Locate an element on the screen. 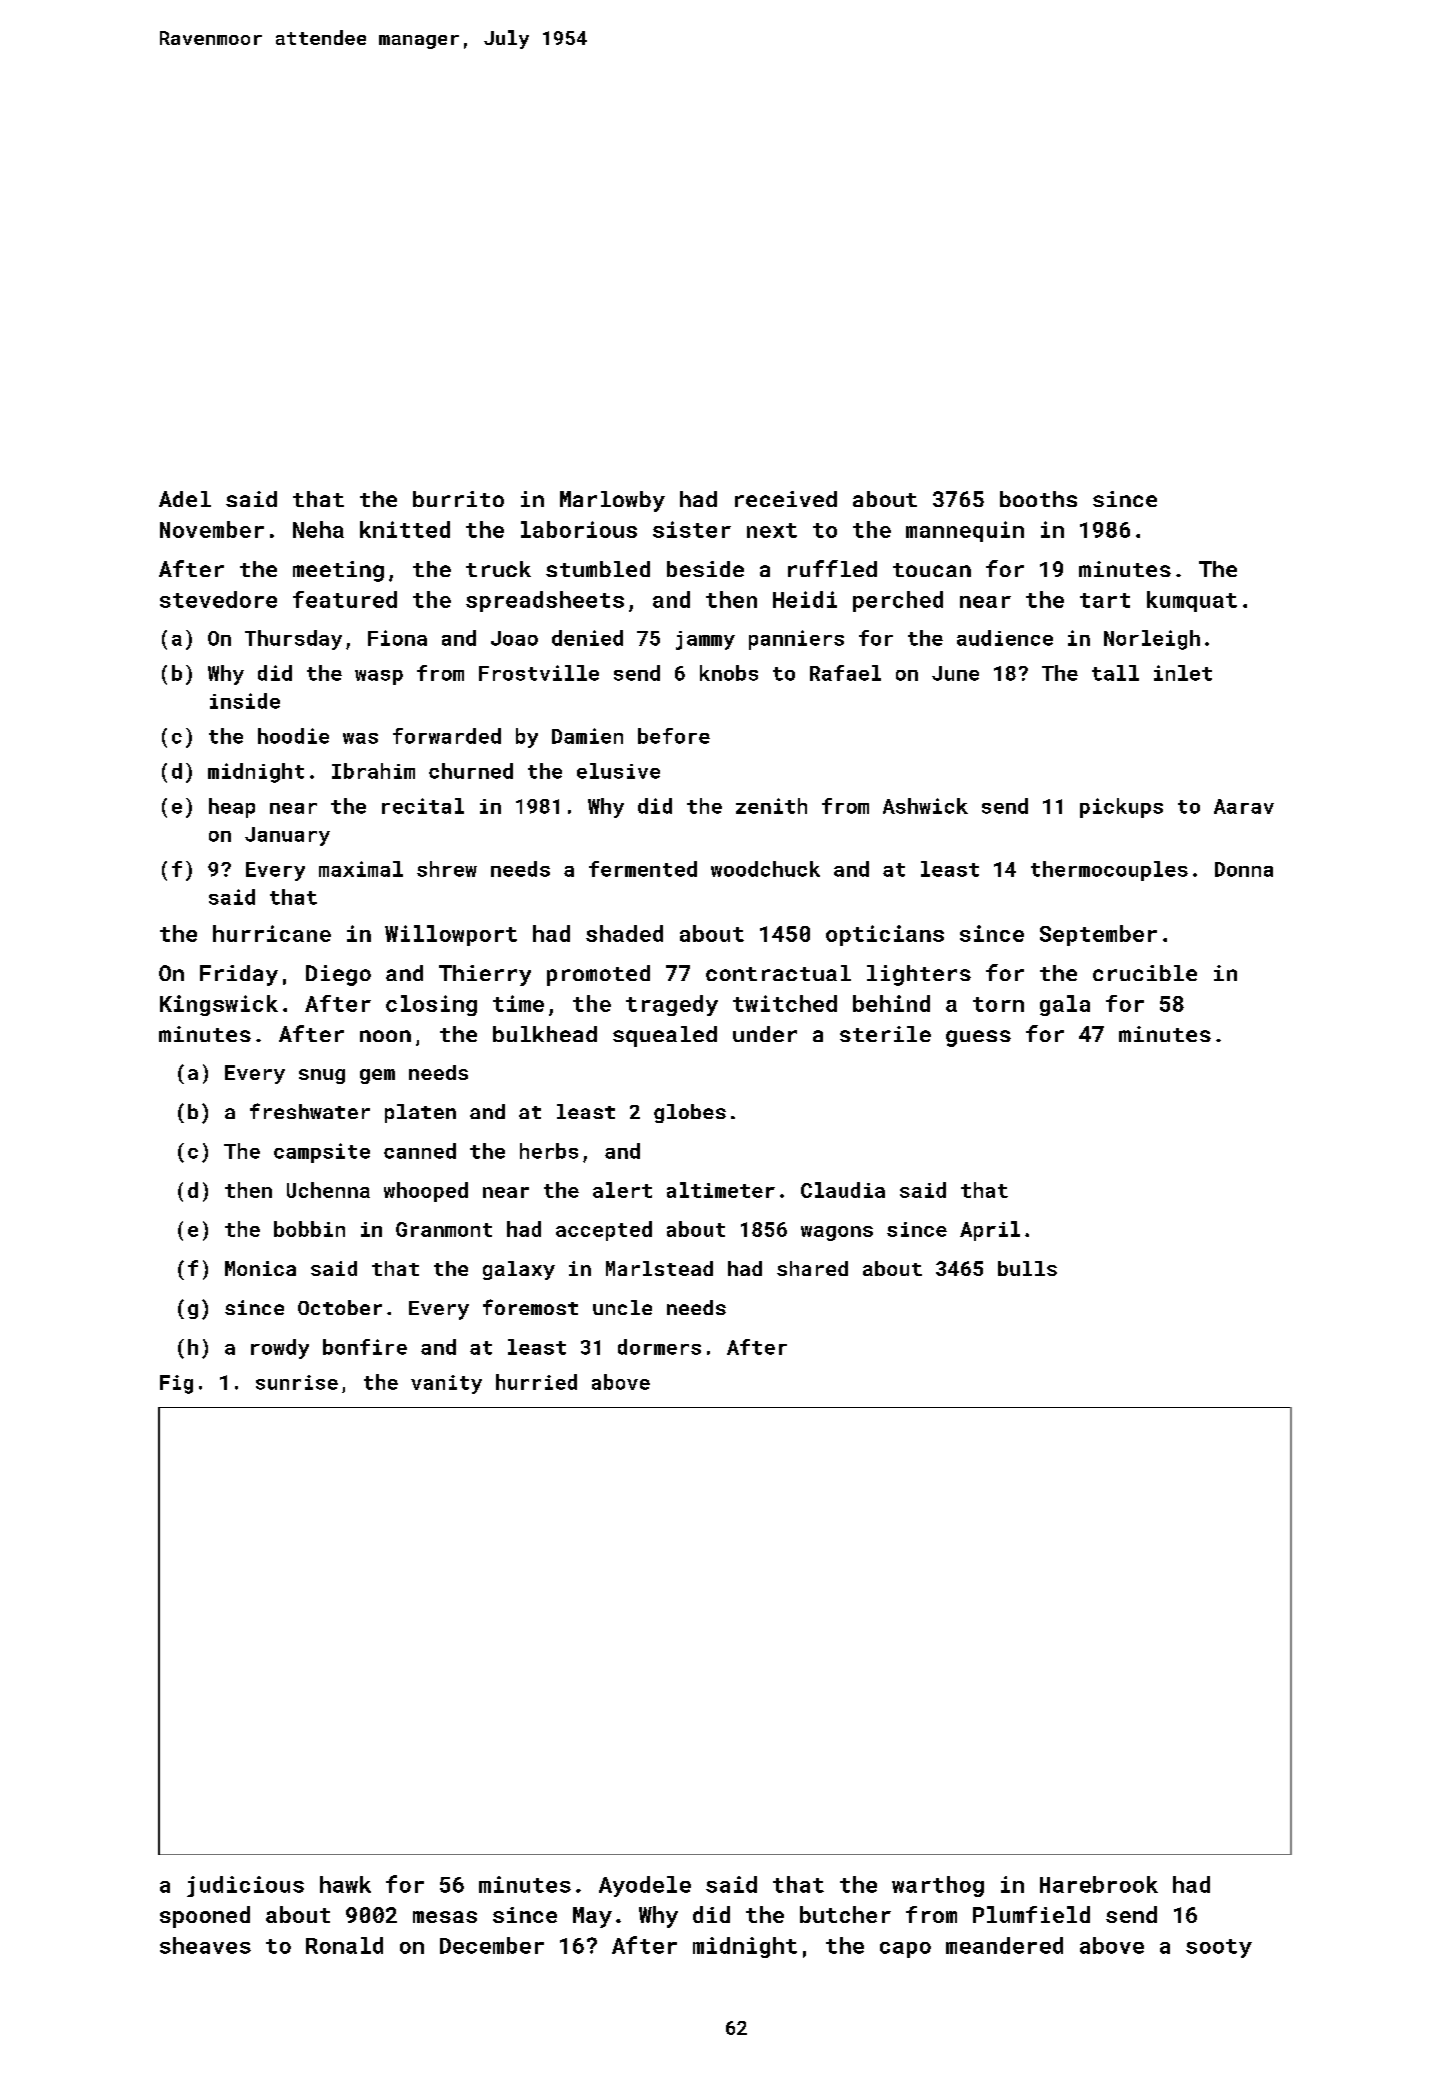 The image size is (1450, 2100). Harebrook is located at coordinates (1099, 1884).
